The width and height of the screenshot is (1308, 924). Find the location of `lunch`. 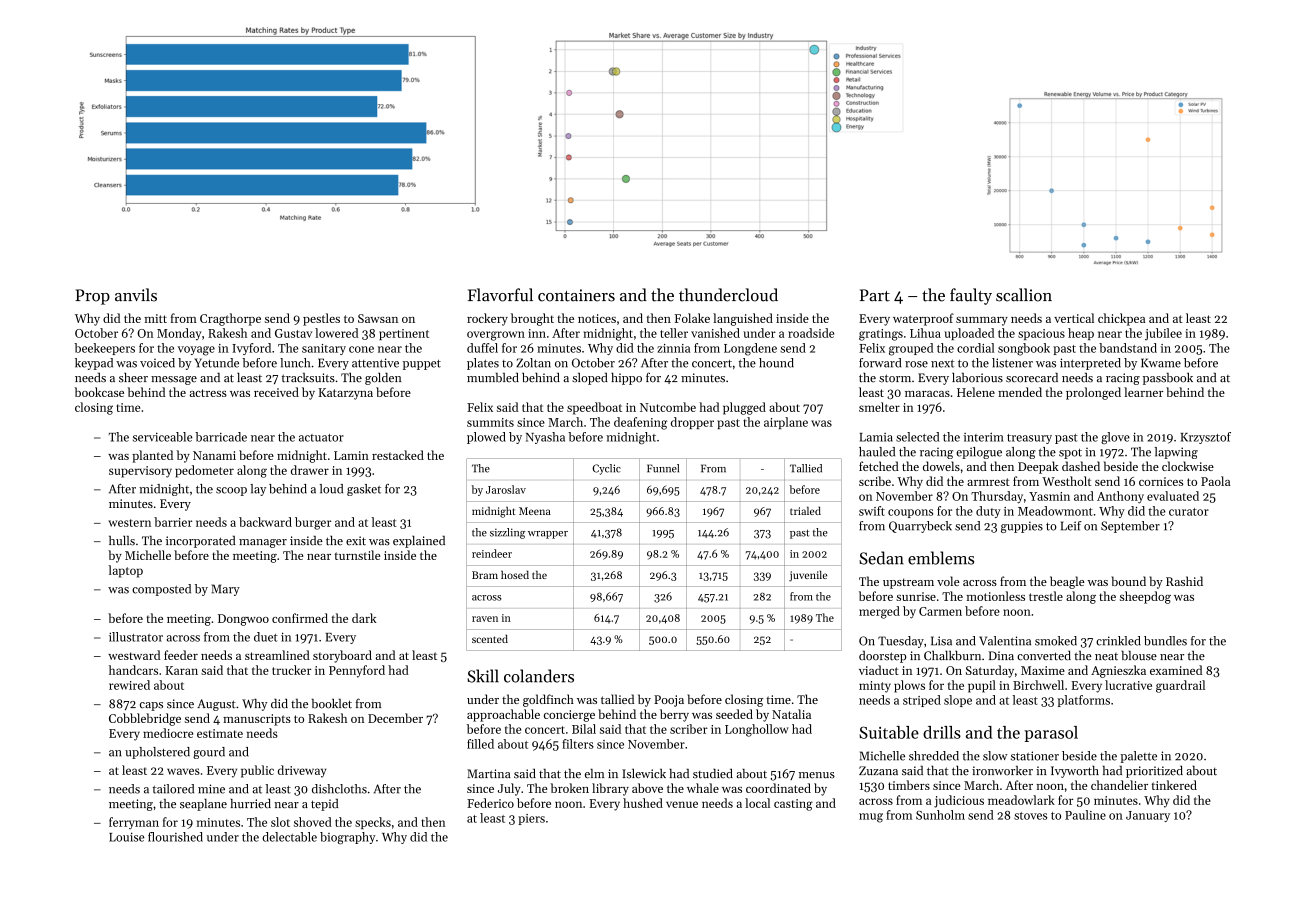

lunch is located at coordinates (295, 363).
